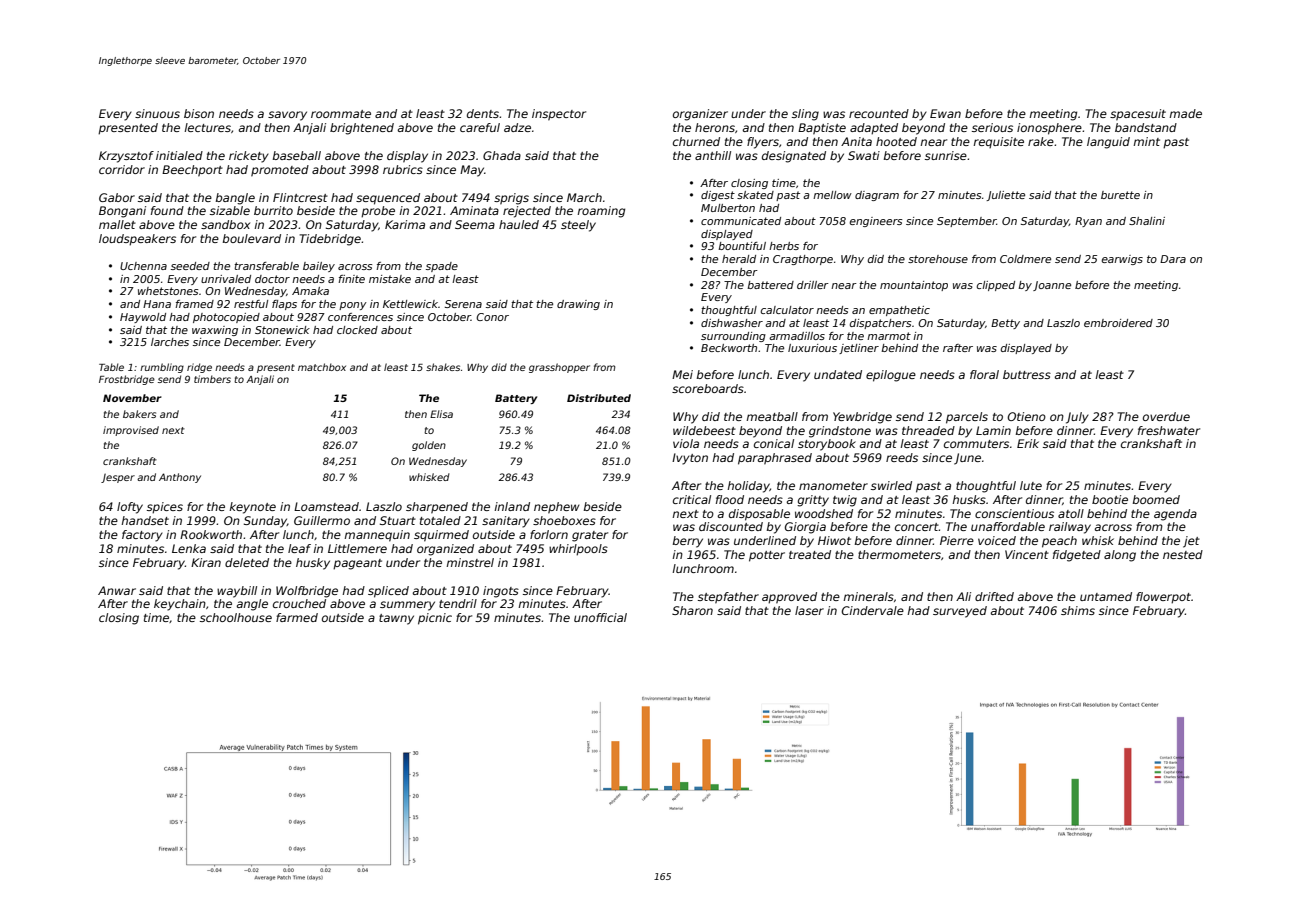 The image size is (1308, 924). What do you see at coordinates (1106, 596) in the screenshot?
I see `untamed` at bounding box center [1106, 596].
